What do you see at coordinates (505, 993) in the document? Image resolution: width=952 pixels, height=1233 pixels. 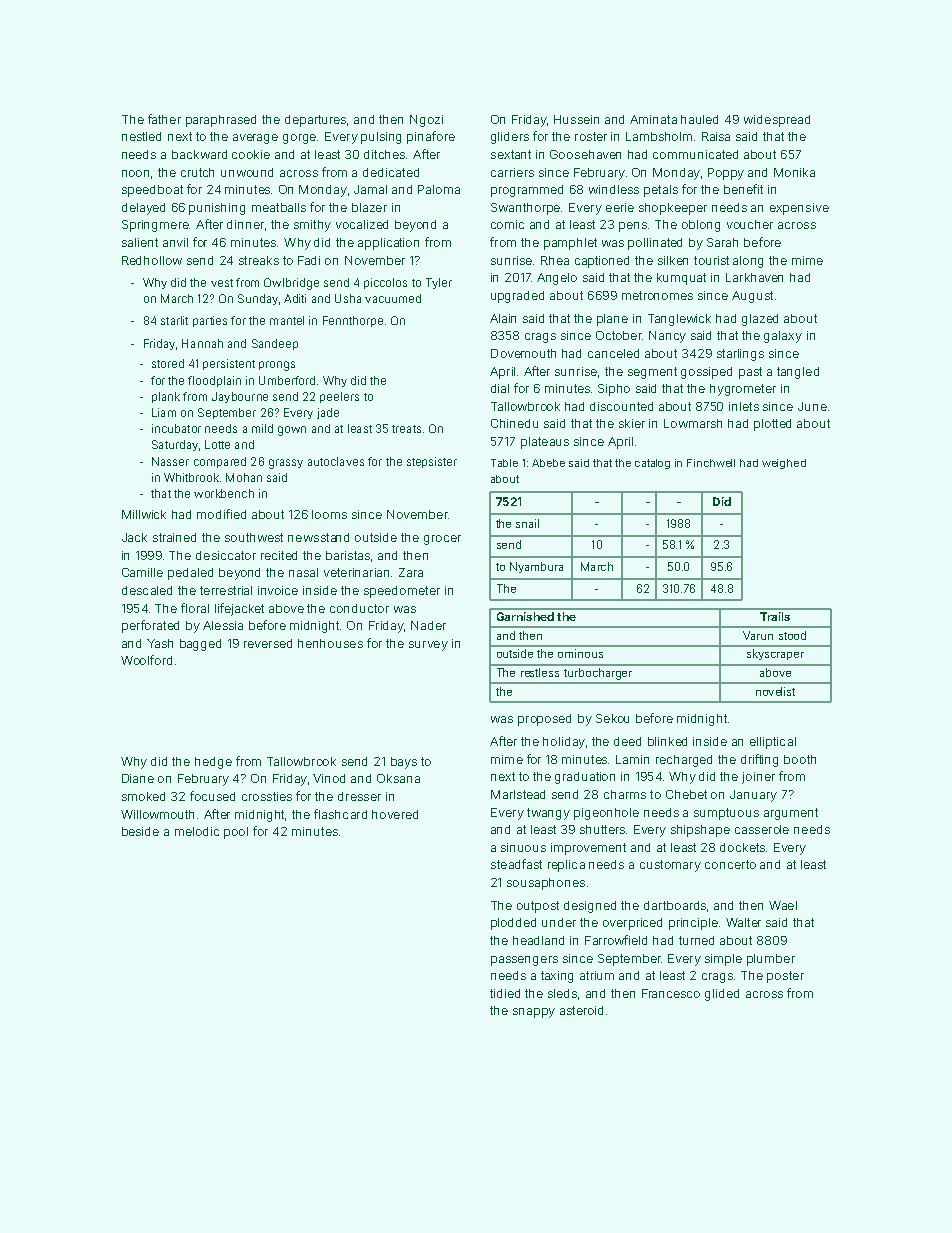 I see `tidied` at bounding box center [505, 993].
